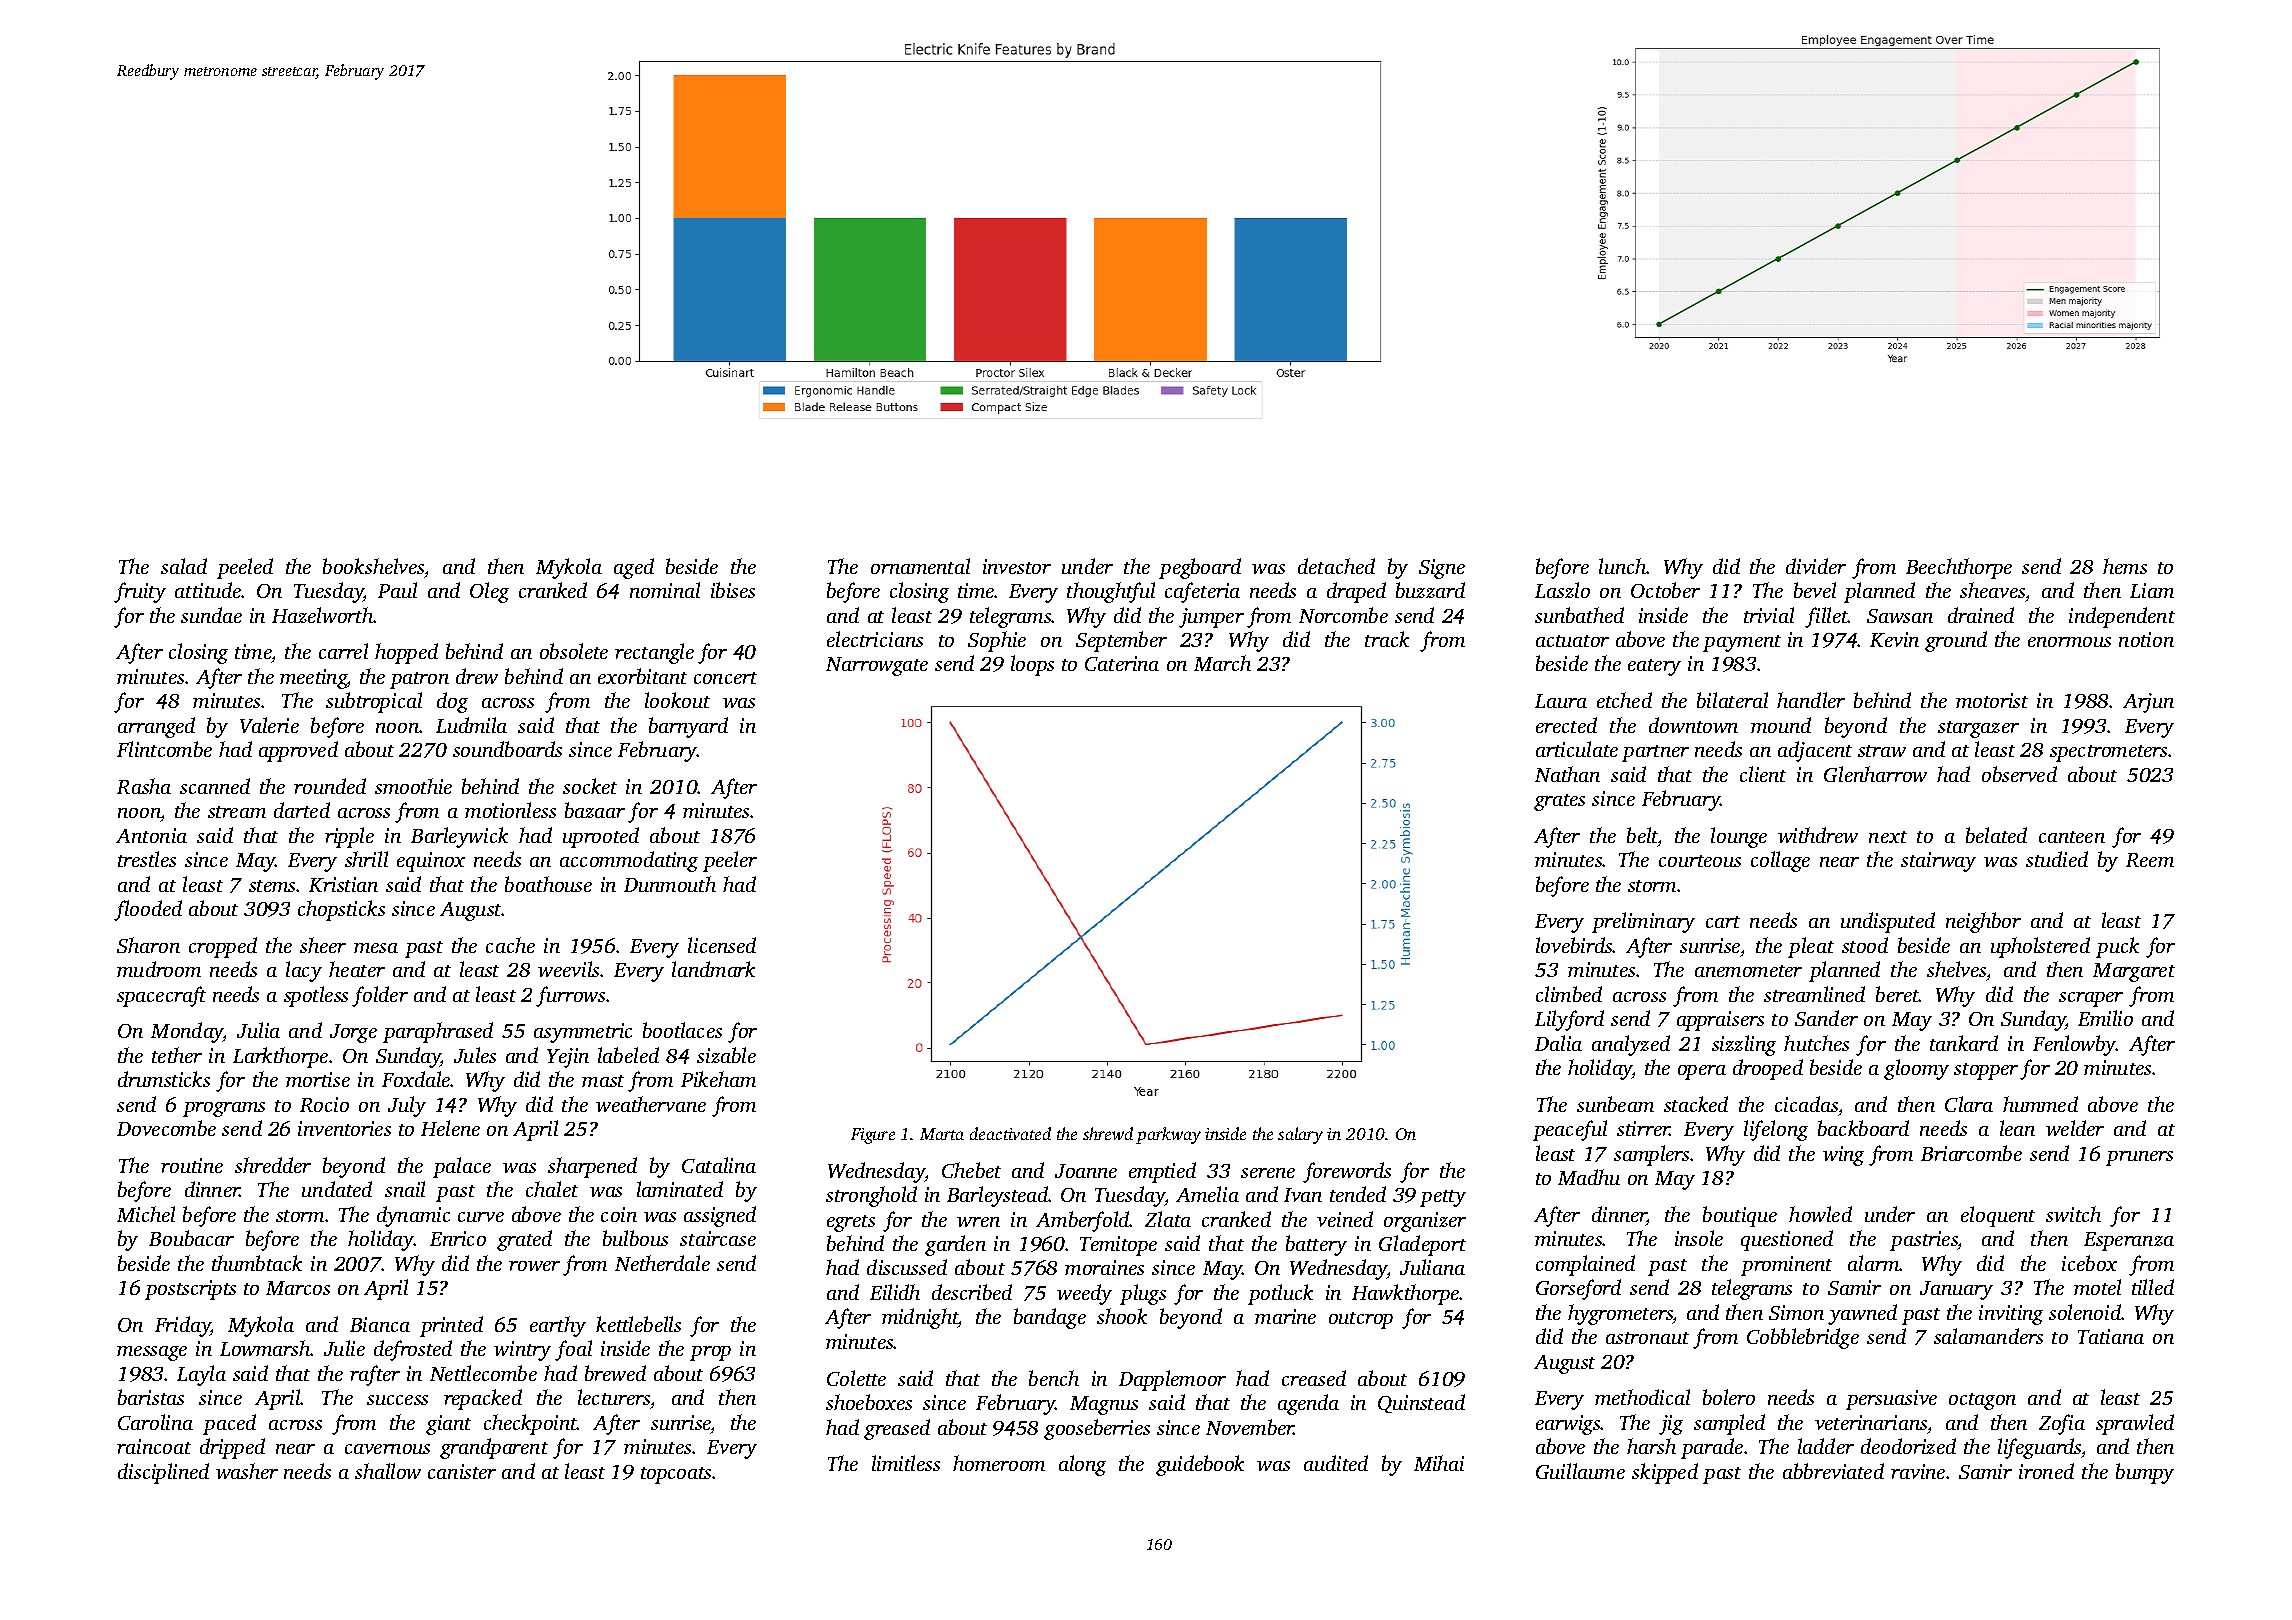 The width and height of the document is (2292, 1620). I want to click on preliminary, so click(1643, 922).
